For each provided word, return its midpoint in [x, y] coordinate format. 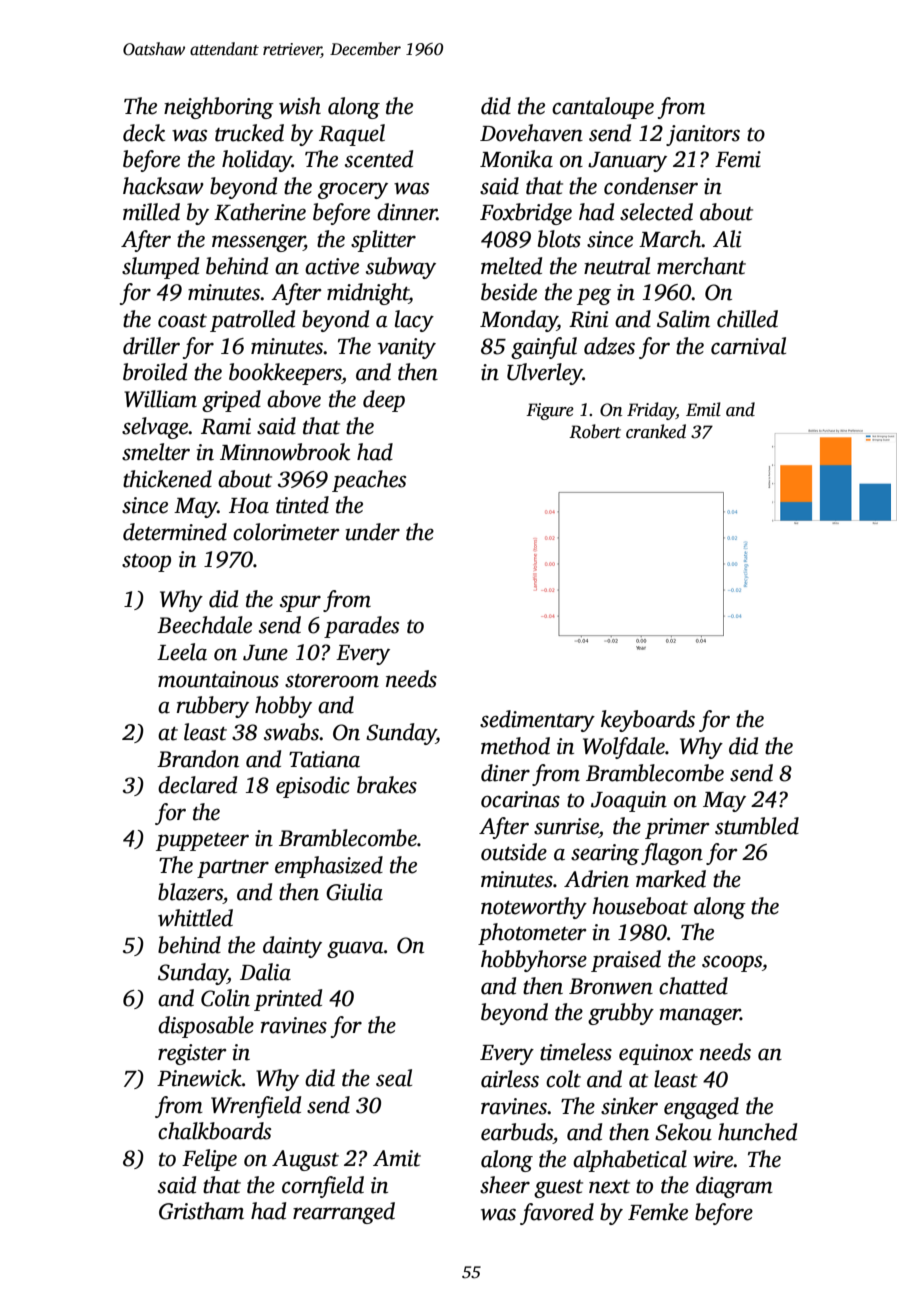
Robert [595, 431]
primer [677, 828]
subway [401, 268]
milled [151, 212]
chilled [747, 319]
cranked [656, 431]
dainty [292, 947]
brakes [387, 785]
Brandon [198, 759]
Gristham [201, 1211]
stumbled [757, 826]
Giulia [354, 892]
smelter [156, 452]
